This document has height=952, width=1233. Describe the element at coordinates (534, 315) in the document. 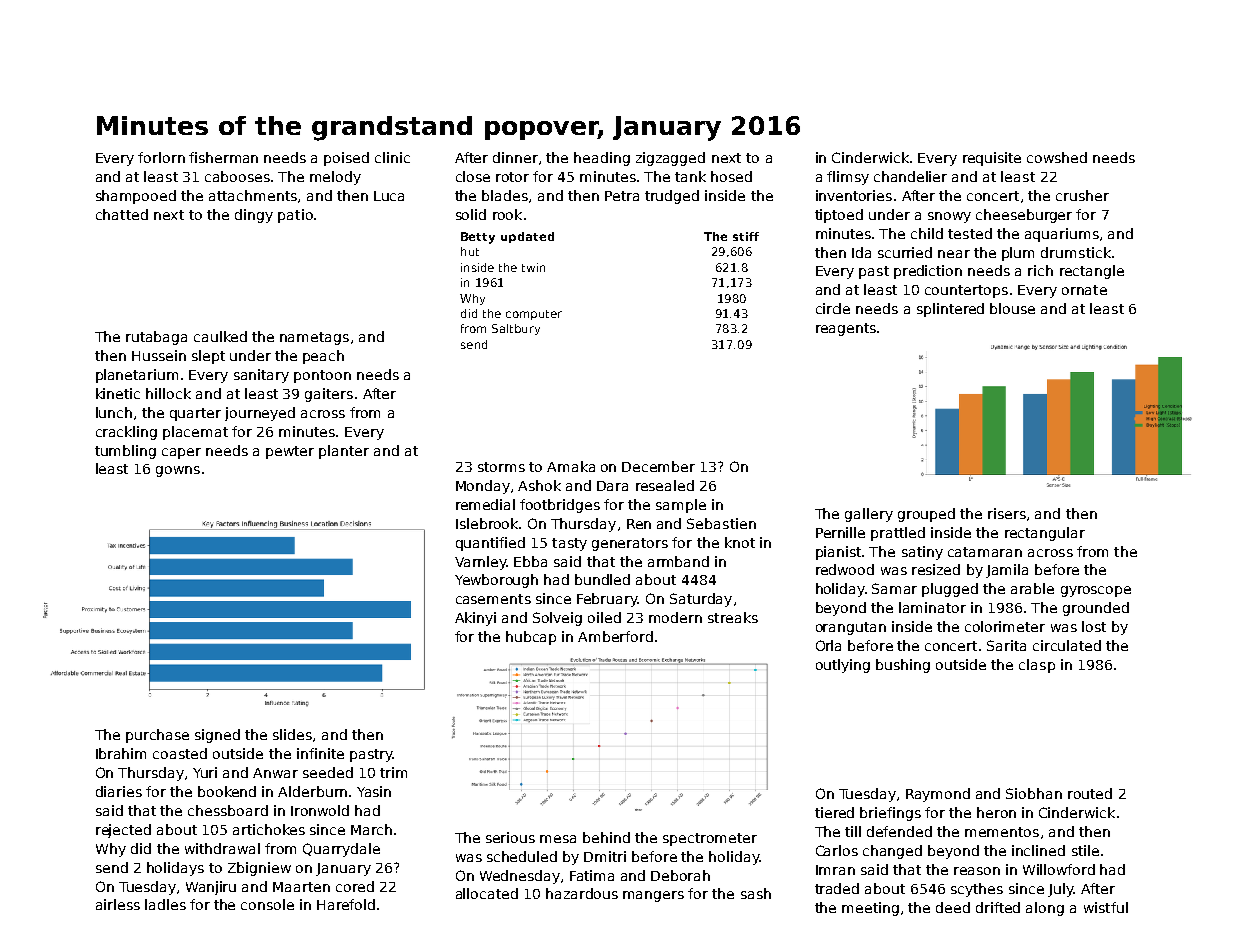

I see `computer` at that location.
